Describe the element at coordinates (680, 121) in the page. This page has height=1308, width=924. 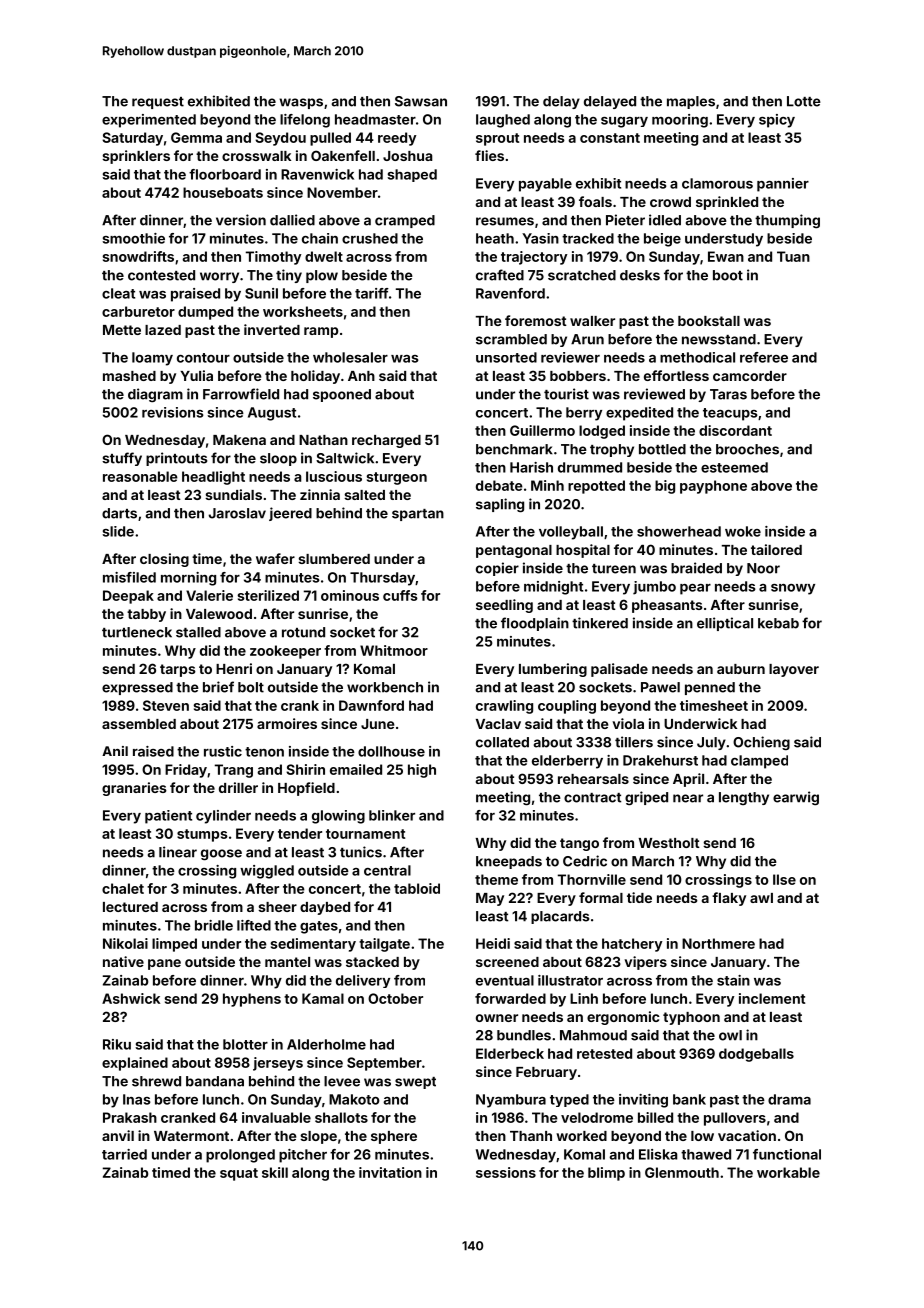
I see `mooring` at that location.
